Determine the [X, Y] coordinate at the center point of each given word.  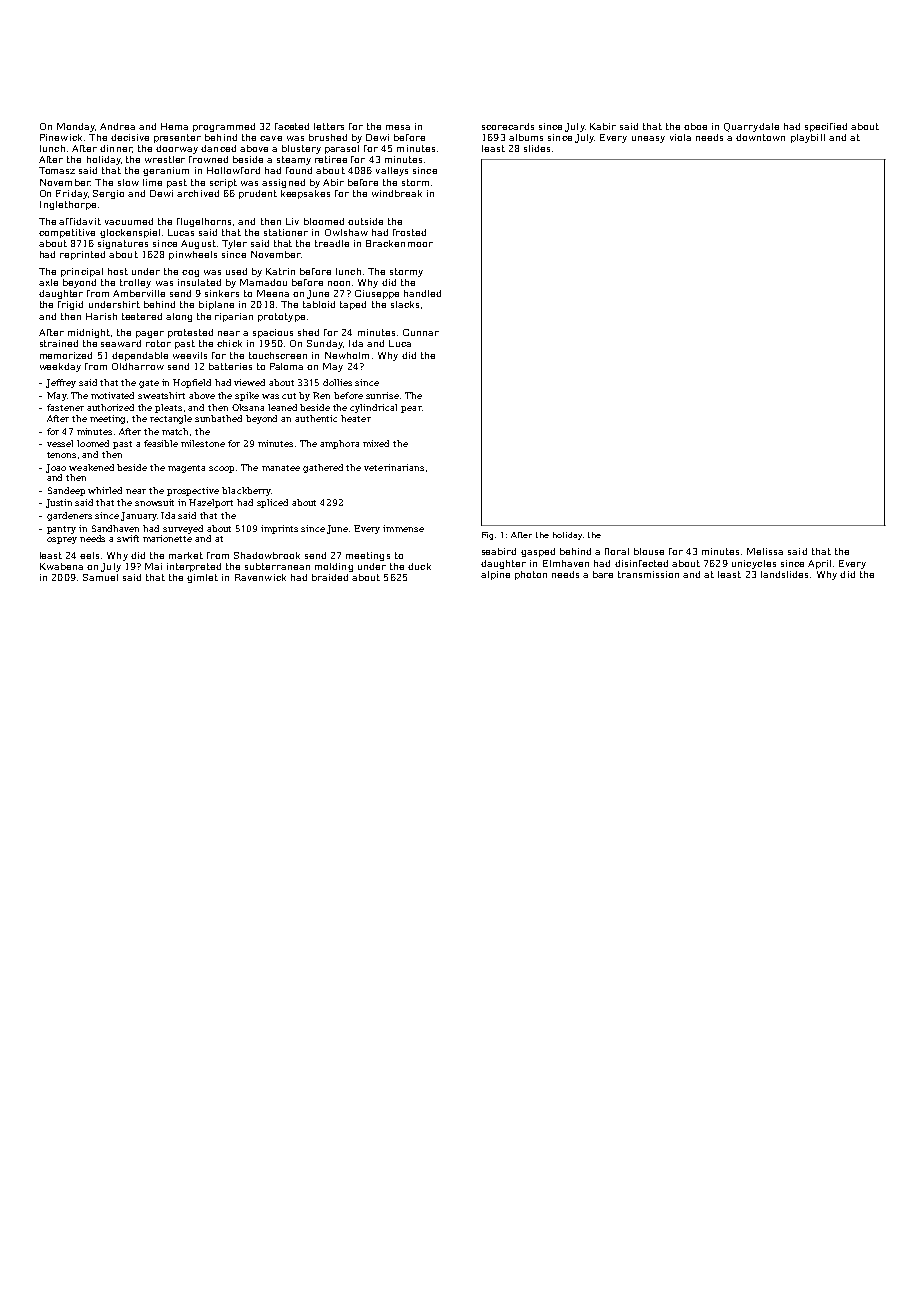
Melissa [765, 551]
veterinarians [394, 467]
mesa [398, 127]
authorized [110, 407]
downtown [760, 137]
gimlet [202, 578]
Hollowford [233, 170]
